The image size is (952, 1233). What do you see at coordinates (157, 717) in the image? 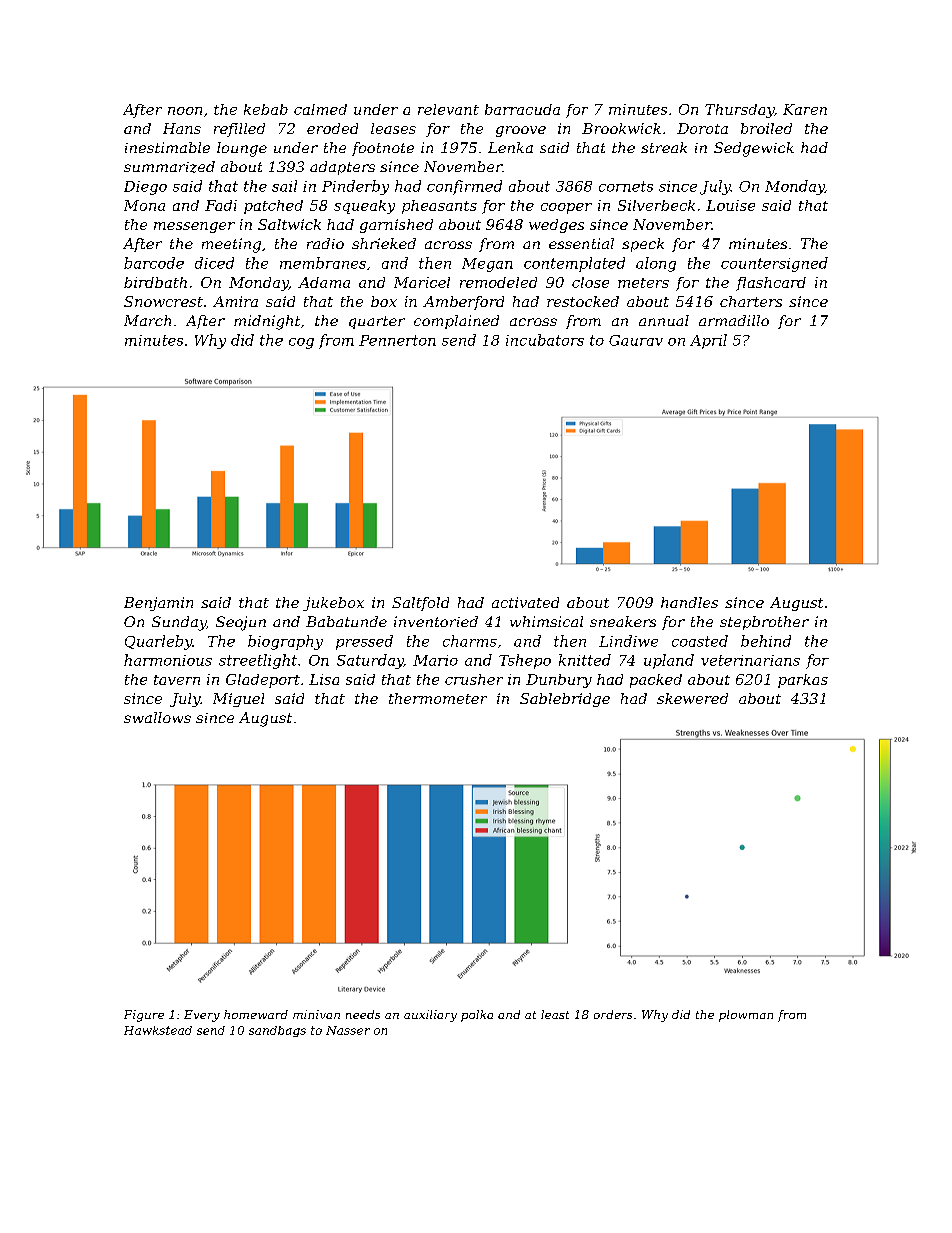
I see `swallows` at bounding box center [157, 717].
